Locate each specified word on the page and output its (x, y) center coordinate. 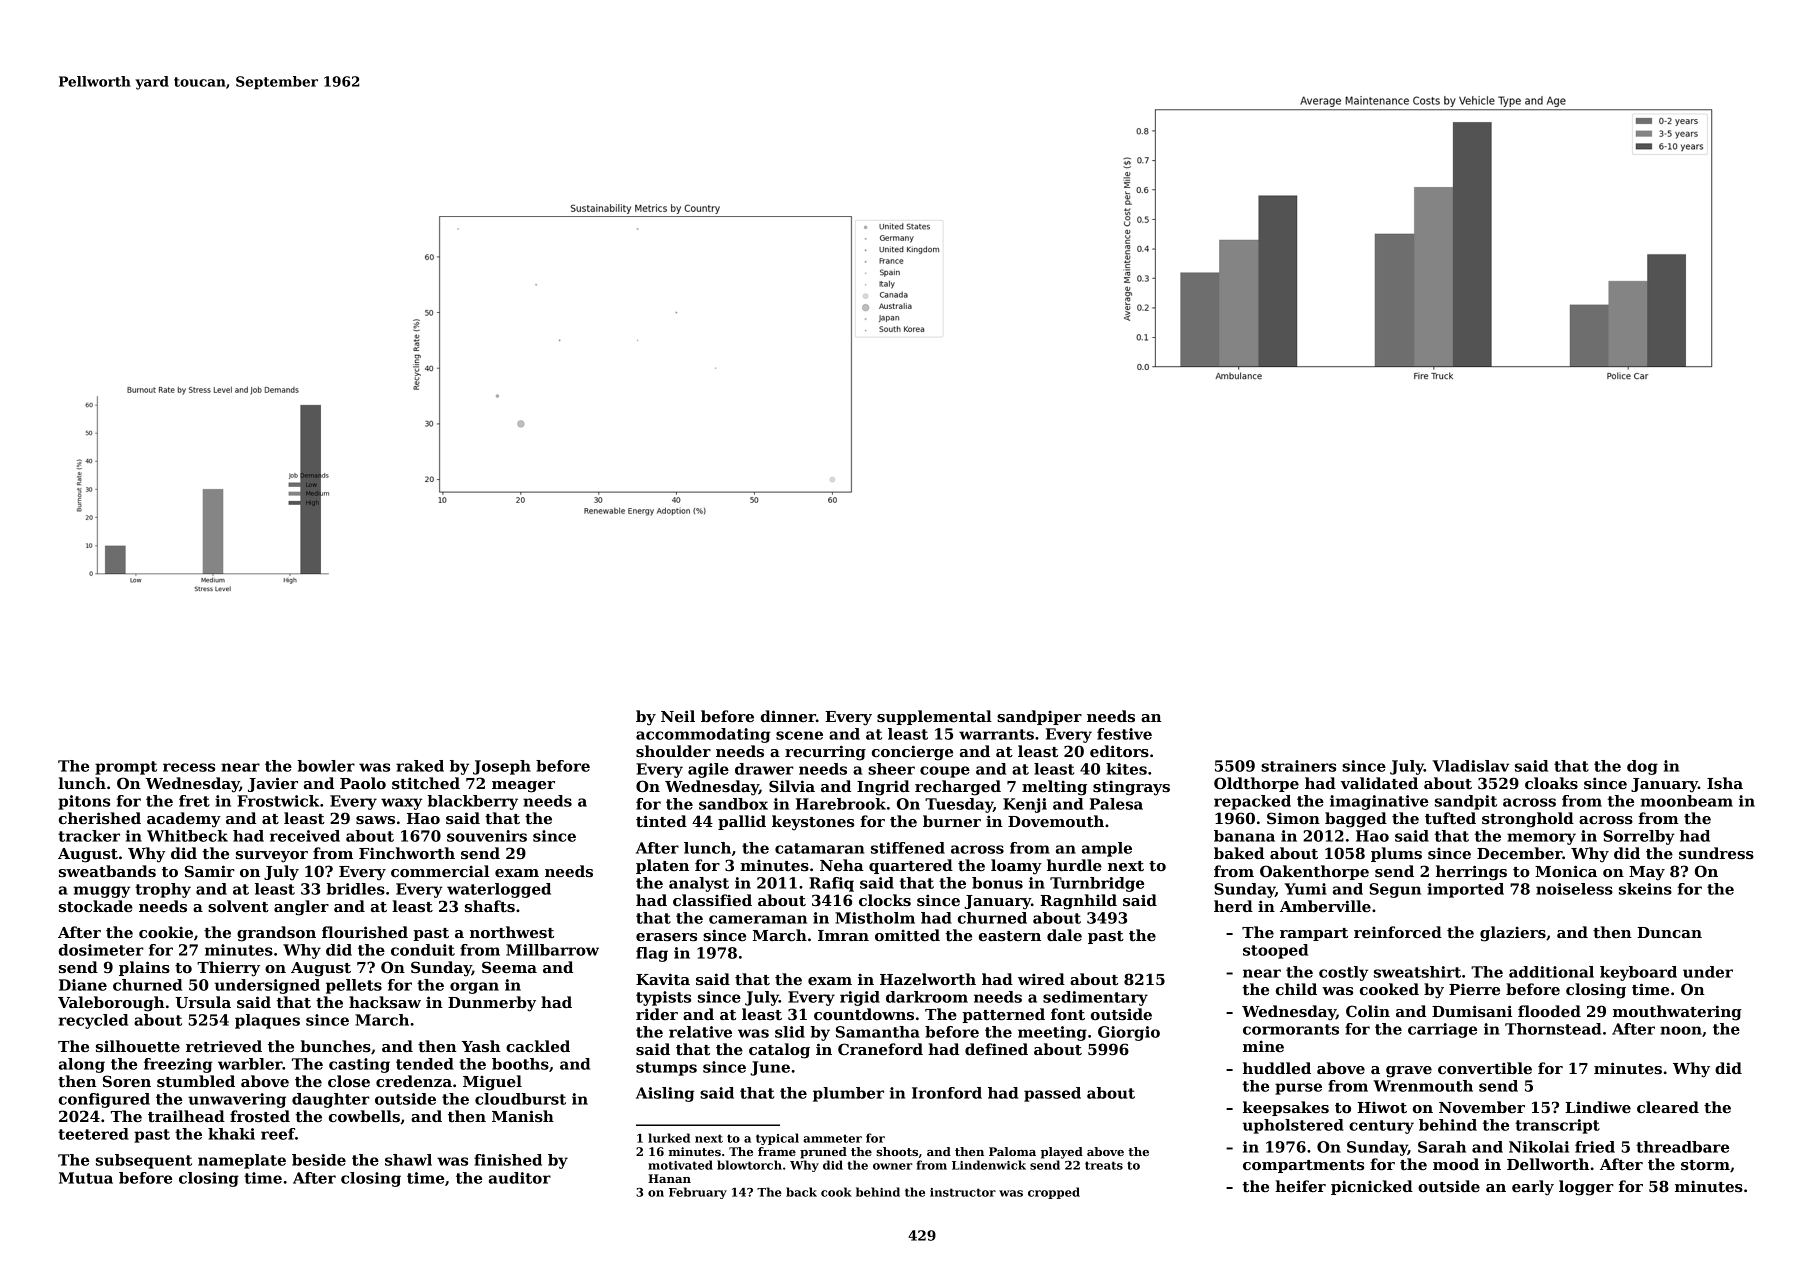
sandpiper (1039, 717)
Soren (127, 1081)
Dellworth (1548, 1164)
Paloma (1012, 1151)
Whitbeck (187, 836)
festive (1124, 734)
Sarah (1442, 1147)
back (801, 1192)
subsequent (144, 1161)
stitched (426, 783)
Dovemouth (1056, 821)
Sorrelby (1639, 837)
